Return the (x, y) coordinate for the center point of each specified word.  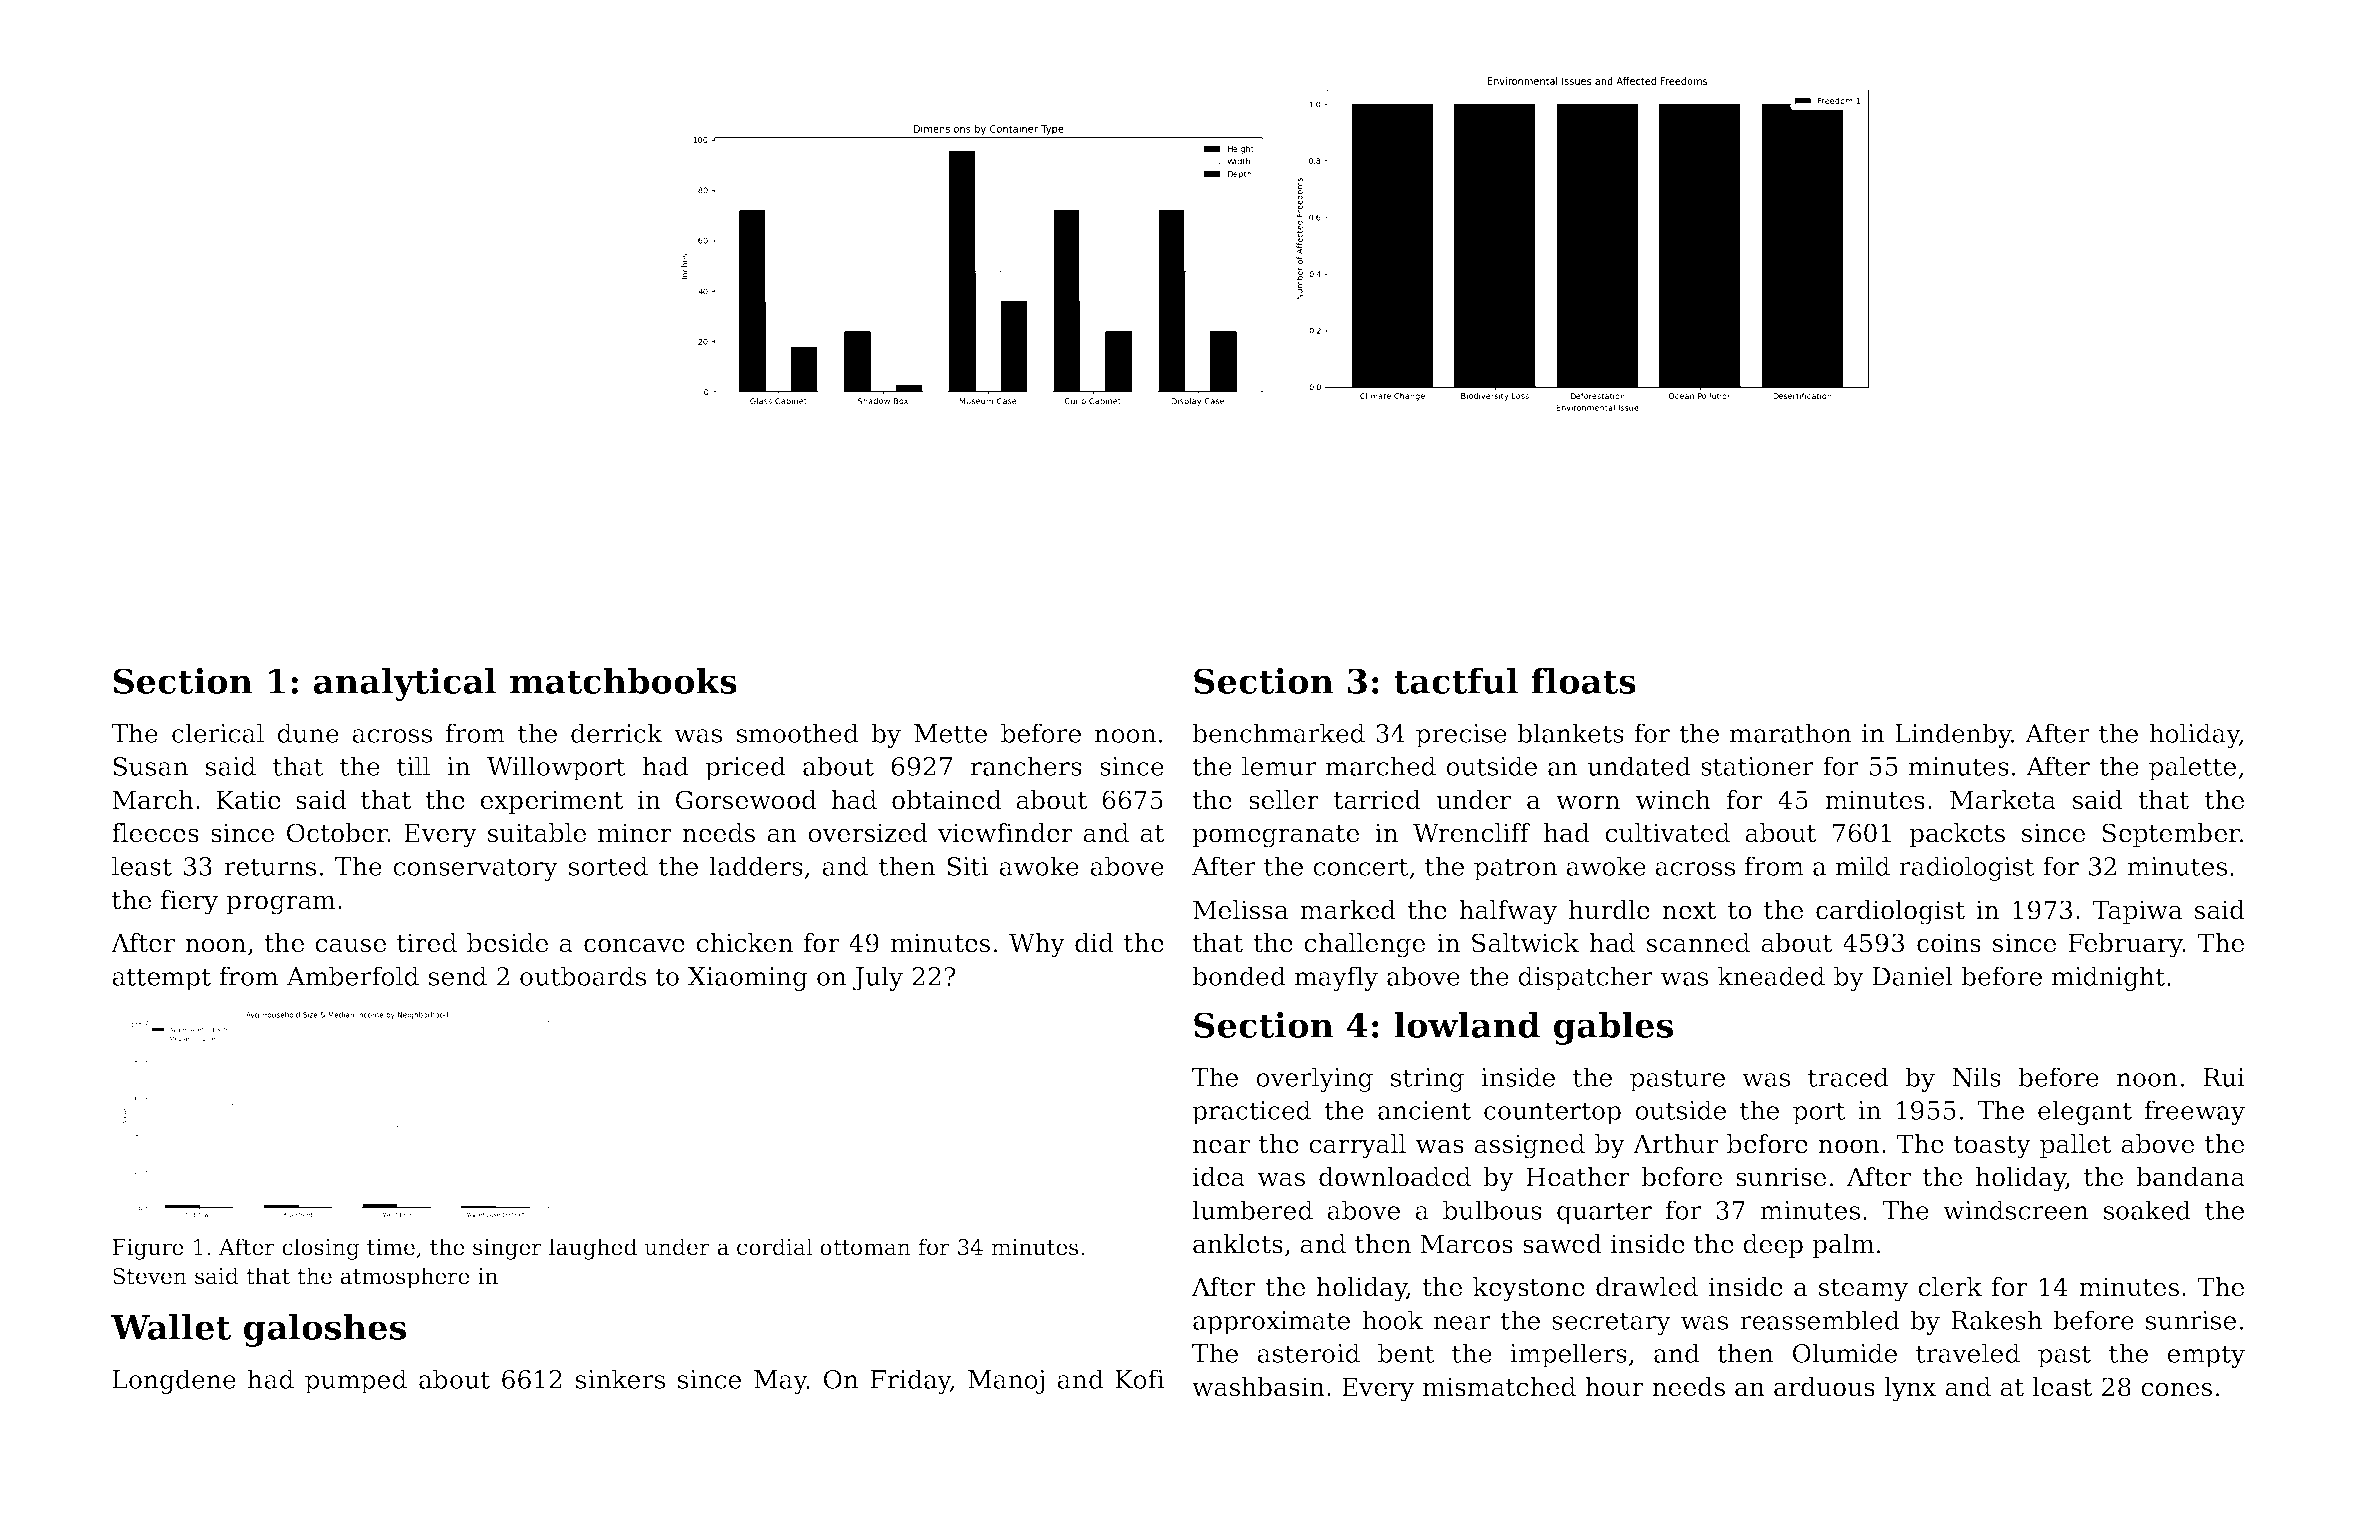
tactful (1456, 681)
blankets (1570, 733)
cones (2176, 1389)
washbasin (1258, 1387)
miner (635, 833)
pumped (356, 1381)
